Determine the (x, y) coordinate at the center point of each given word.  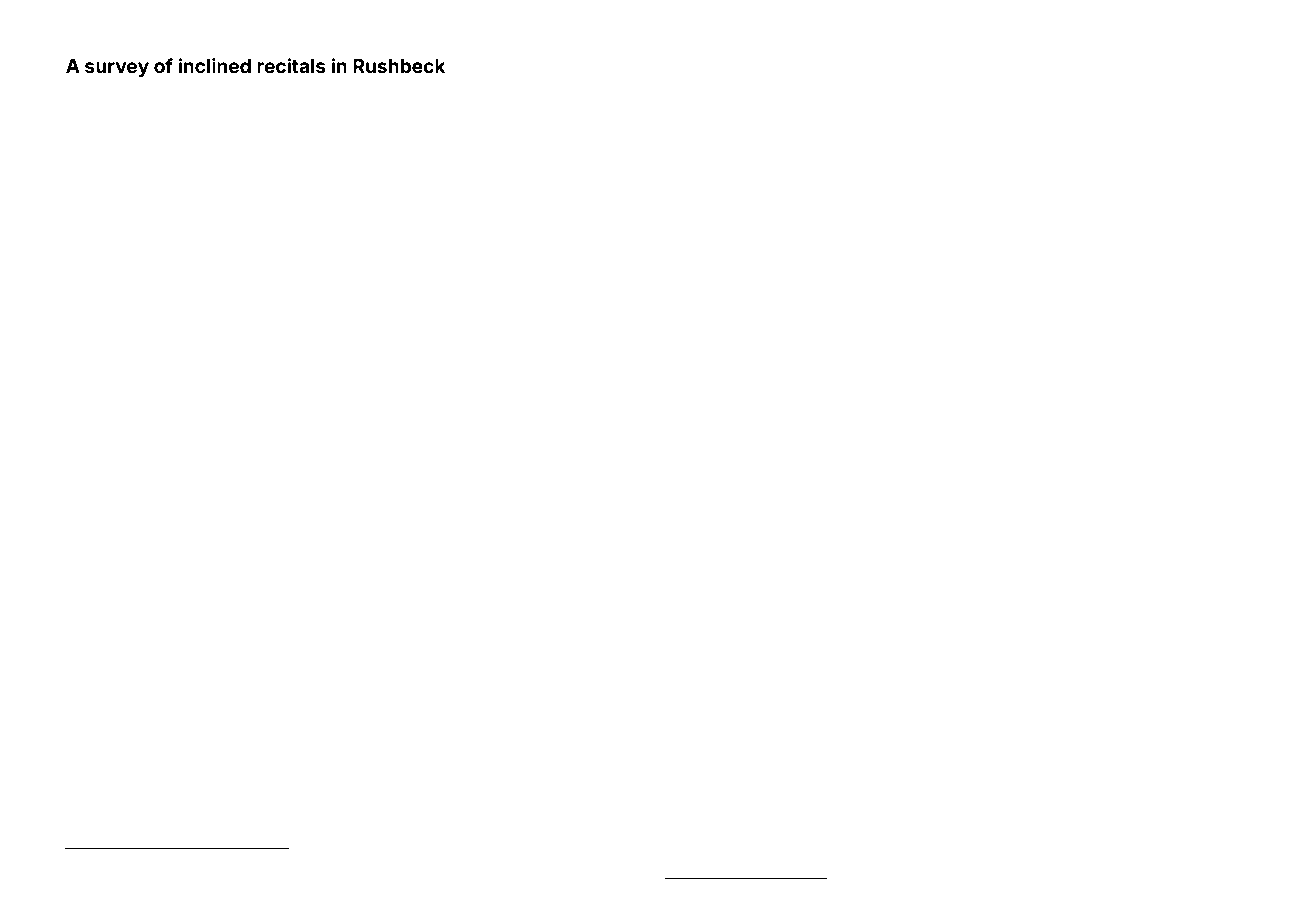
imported (605, 235)
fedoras (1207, 492)
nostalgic (1120, 852)
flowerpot (85, 161)
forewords (1119, 119)
